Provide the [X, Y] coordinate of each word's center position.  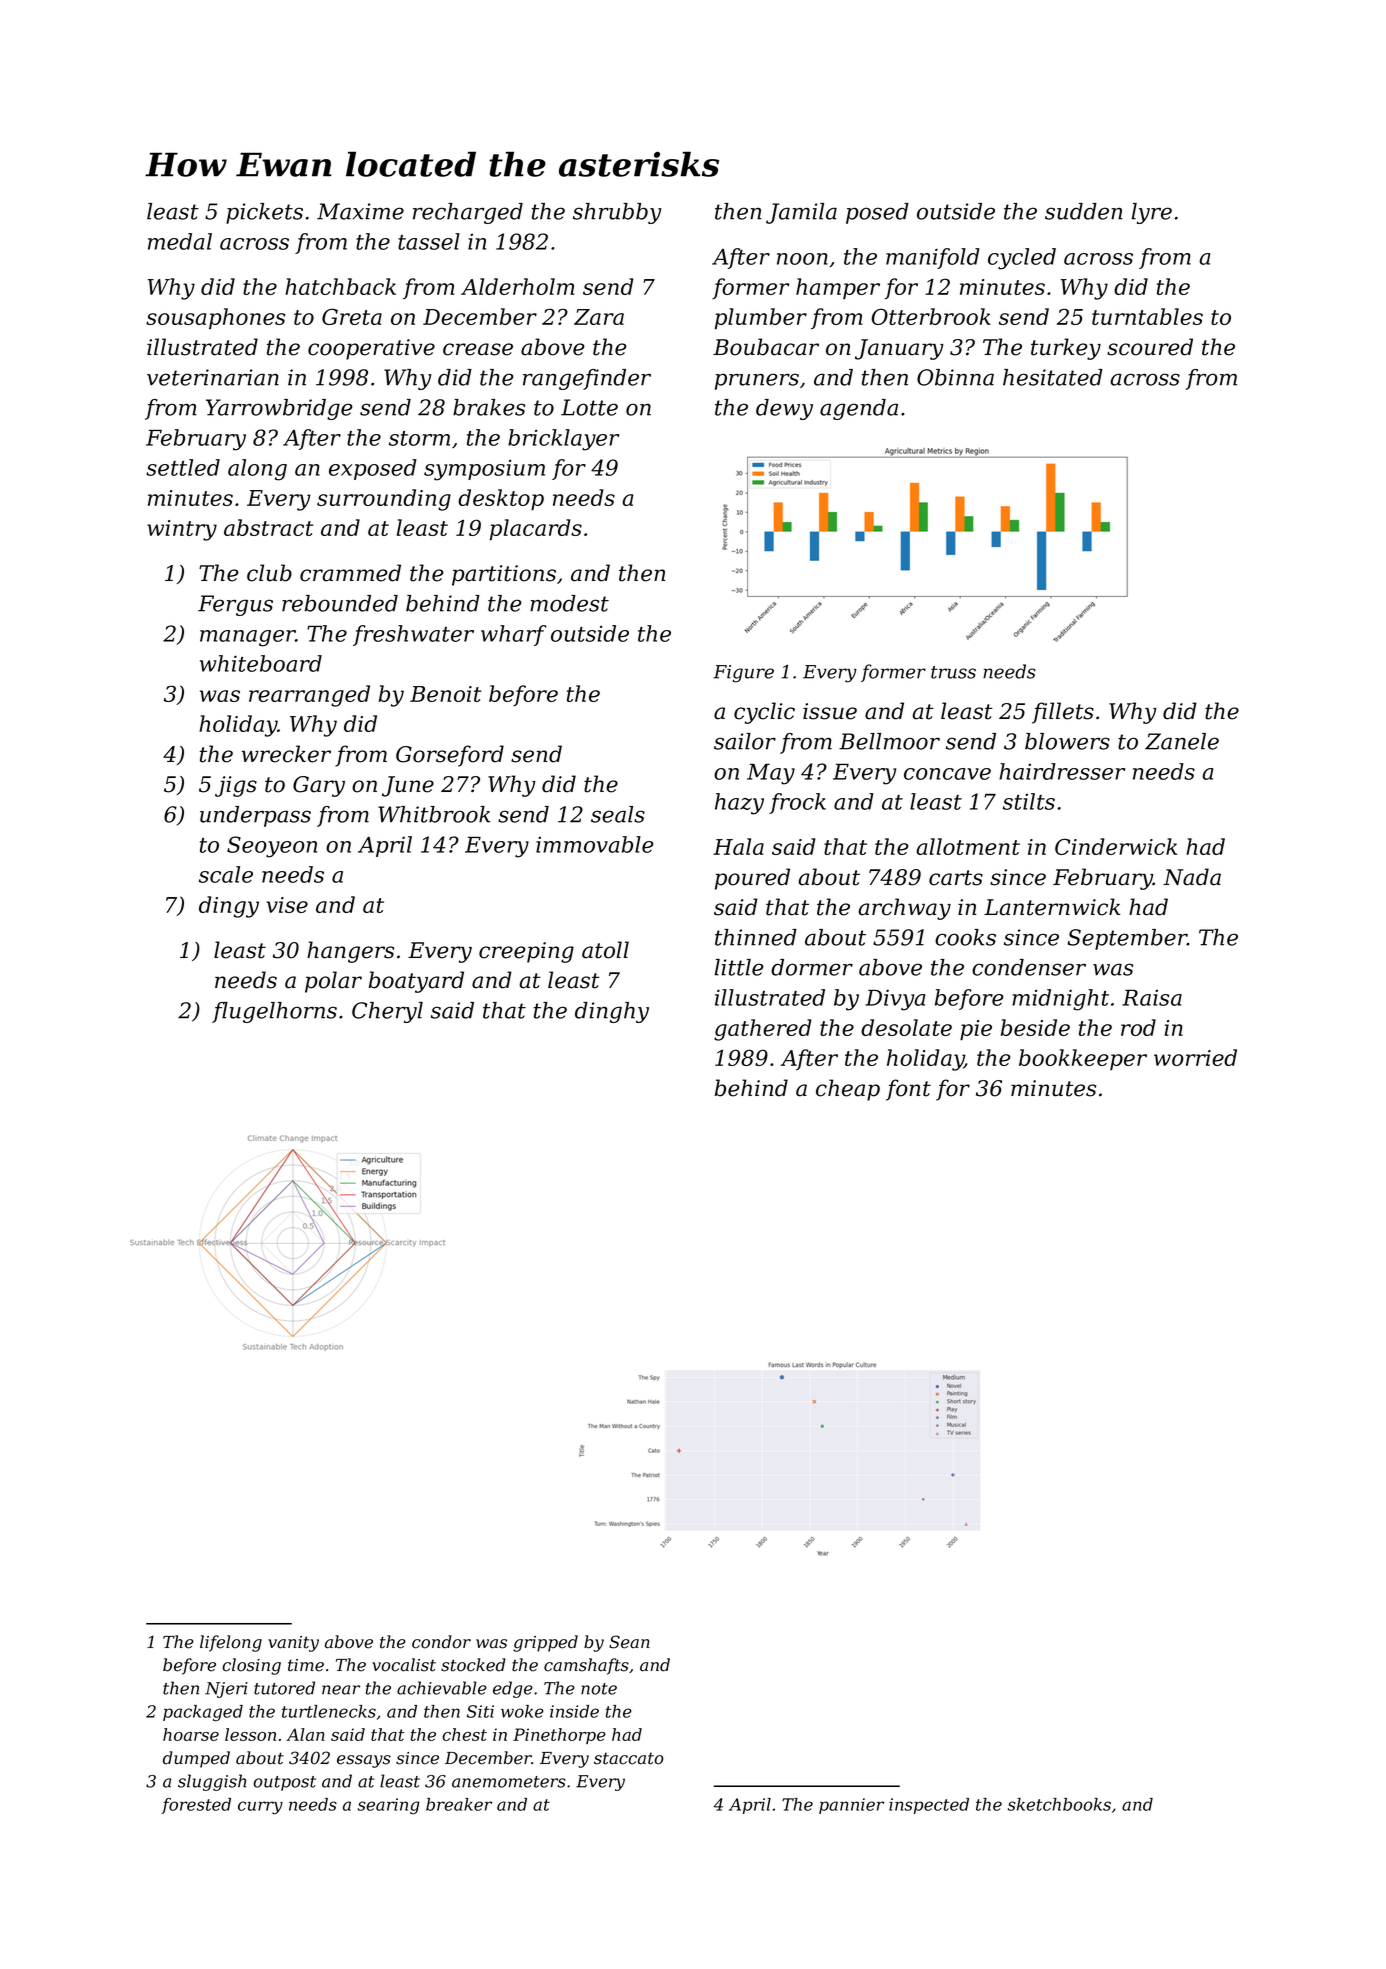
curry [260, 1808]
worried [1195, 1057]
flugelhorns [274, 1012]
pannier [851, 1806]
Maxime [360, 211]
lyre [1151, 213]
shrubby [617, 213]
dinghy [612, 1012]
